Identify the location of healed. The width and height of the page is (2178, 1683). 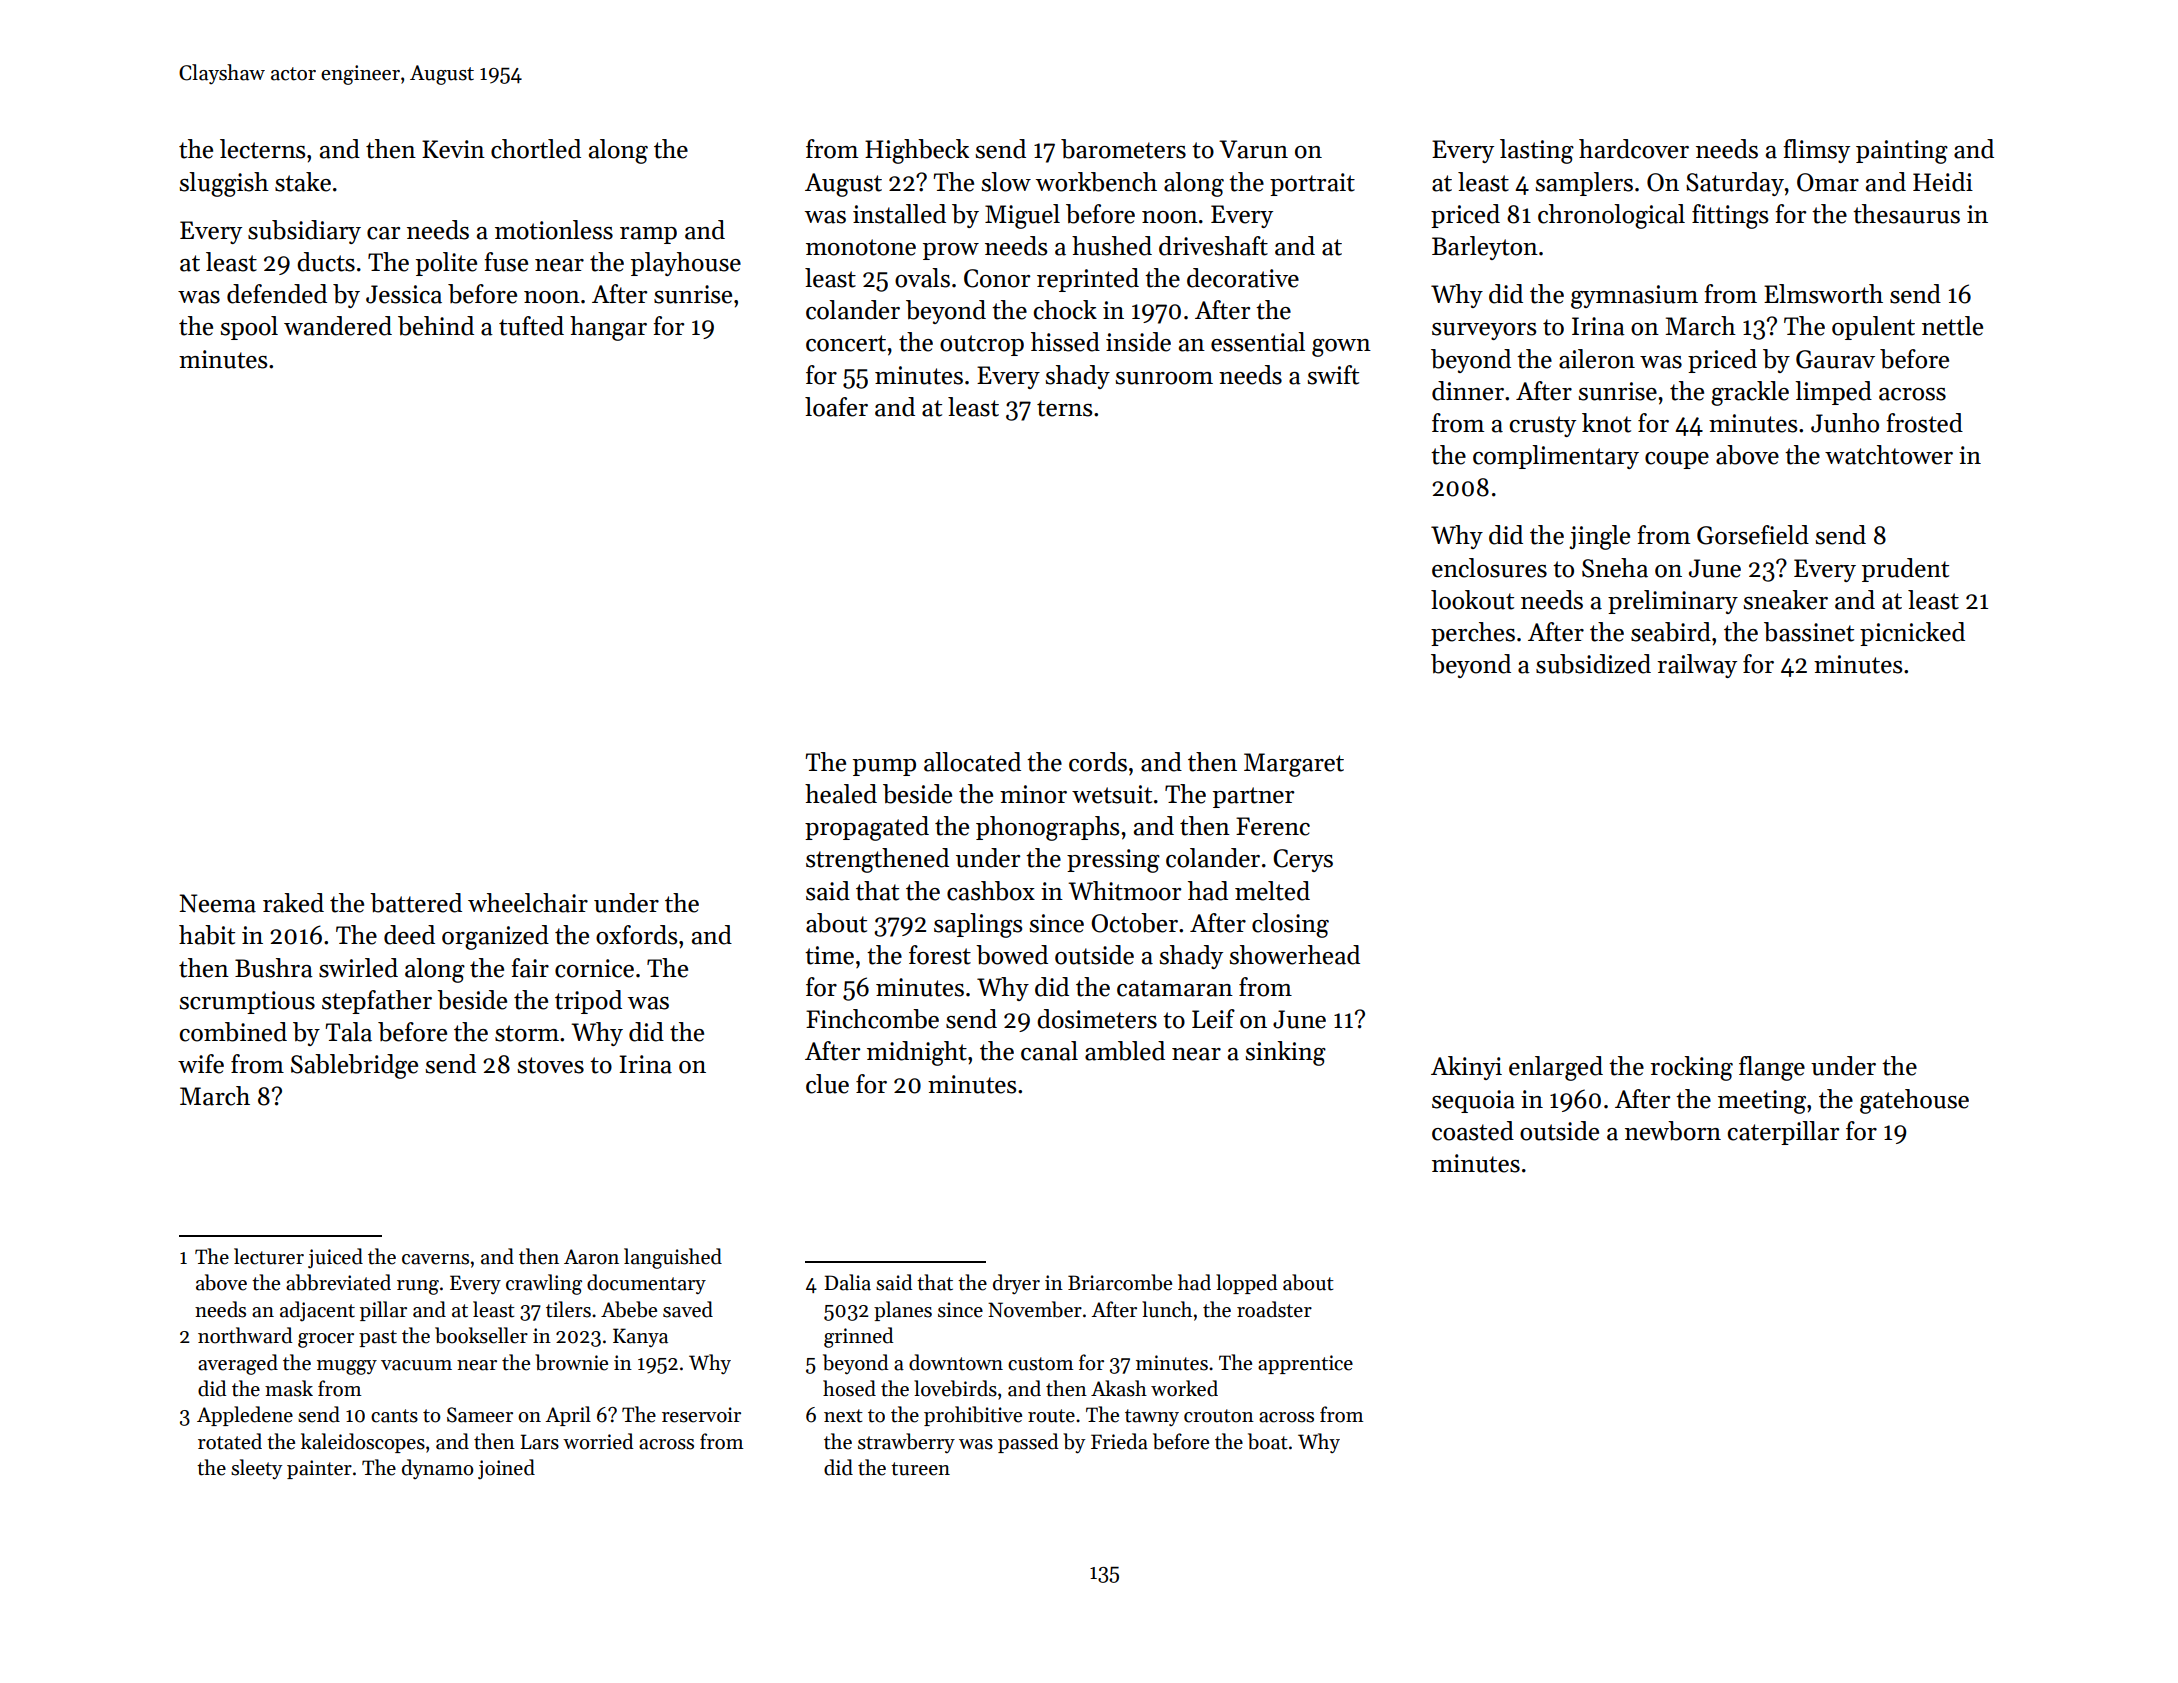
(841, 794).
